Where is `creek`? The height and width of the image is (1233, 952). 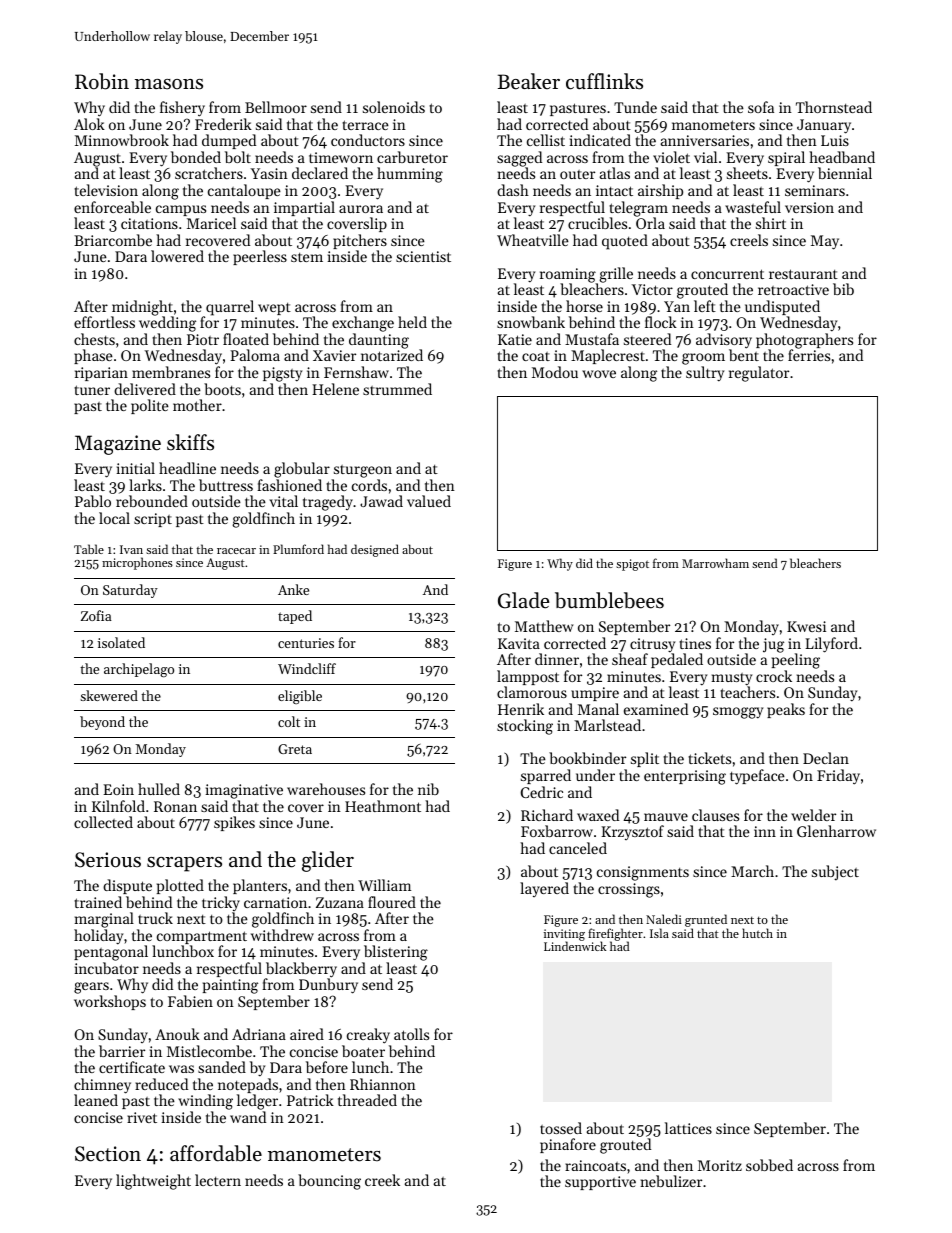
creek is located at coordinates (382, 1180).
